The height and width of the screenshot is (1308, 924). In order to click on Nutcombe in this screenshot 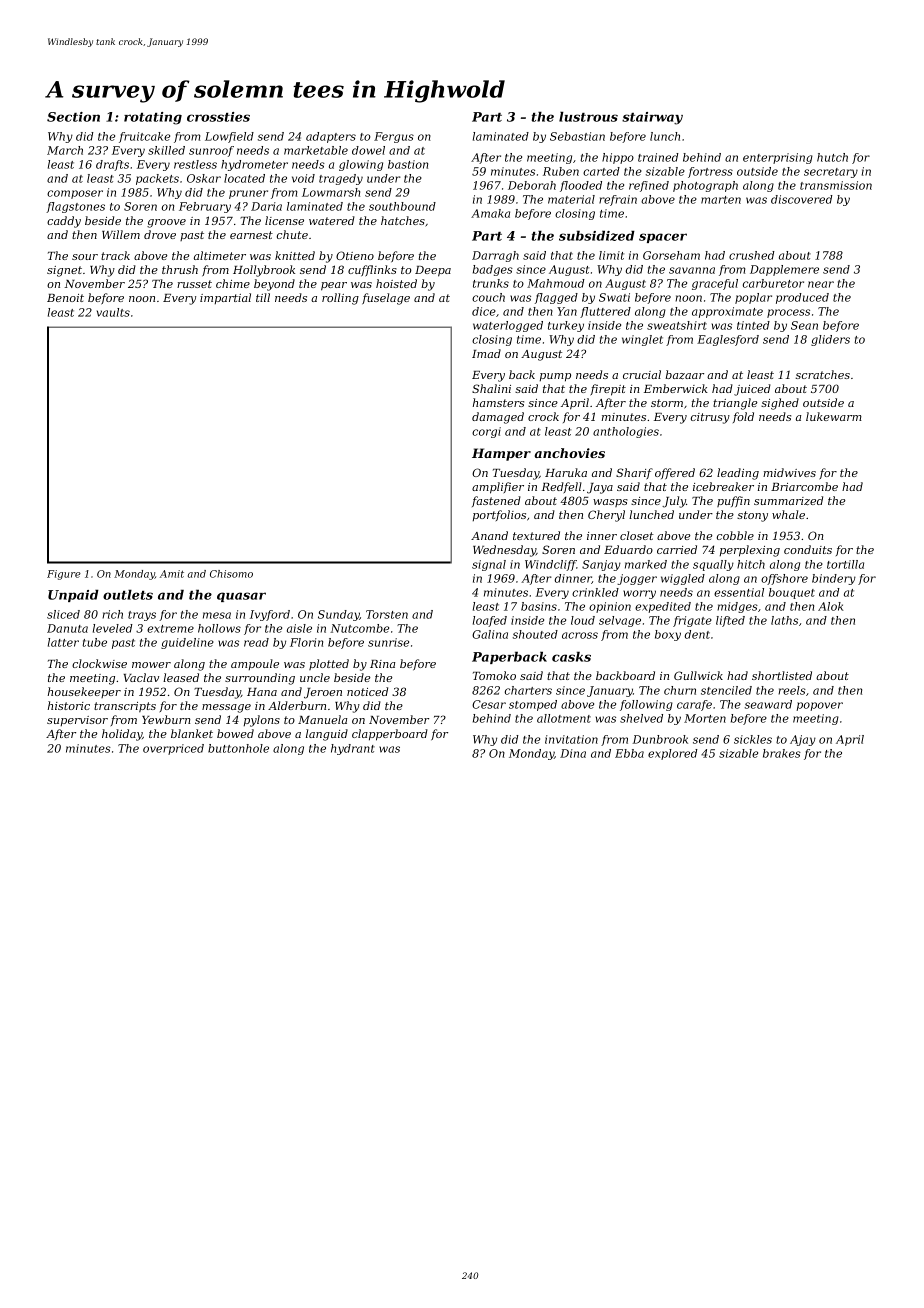, I will do `click(359, 628)`.
